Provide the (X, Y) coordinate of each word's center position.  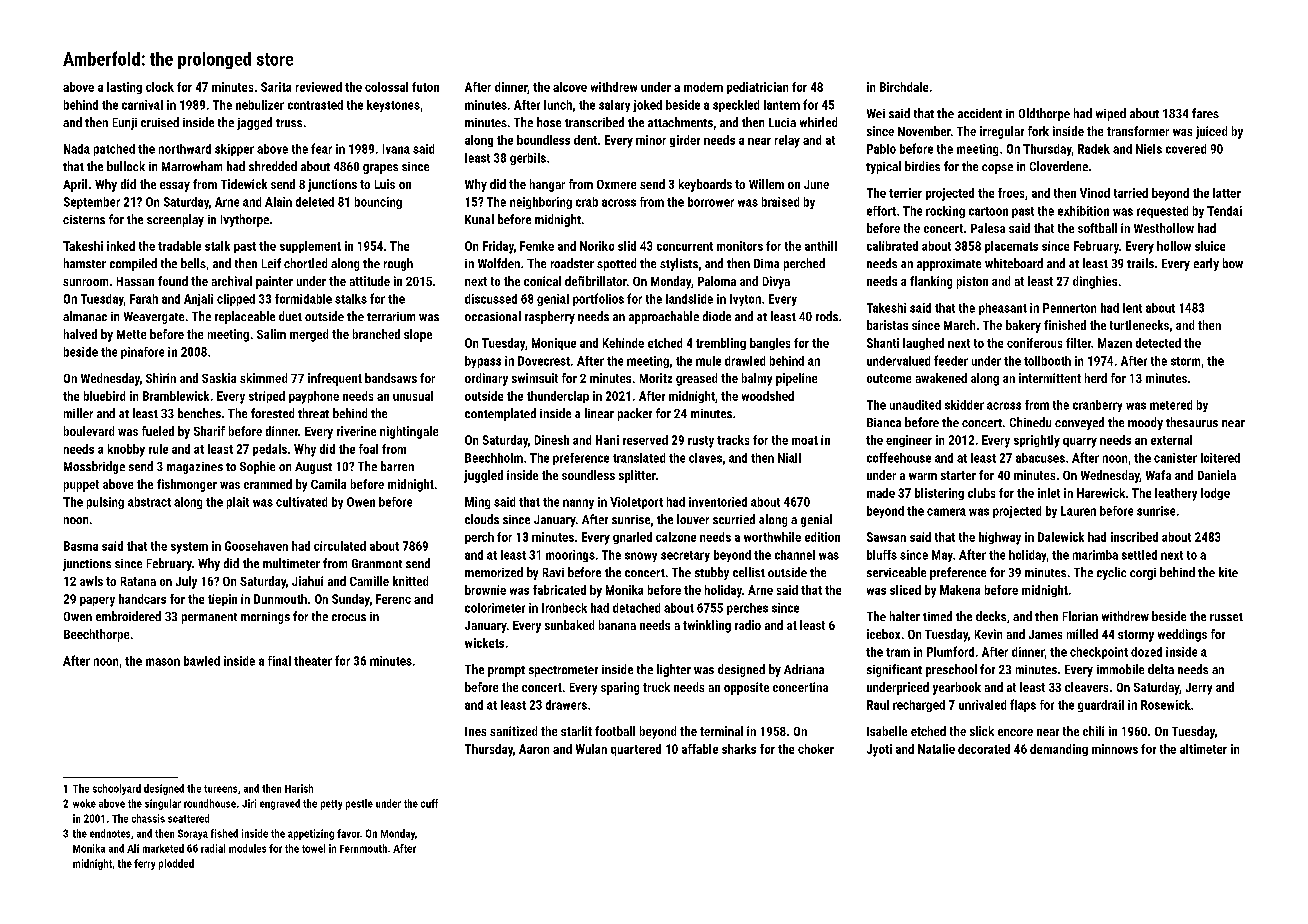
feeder (951, 360)
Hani (607, 440)
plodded (176, 864)
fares (1205, 113)
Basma (81, 546)
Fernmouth (363, 848)
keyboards (705, 185)
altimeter (1203, 749)
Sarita (276, 87)
